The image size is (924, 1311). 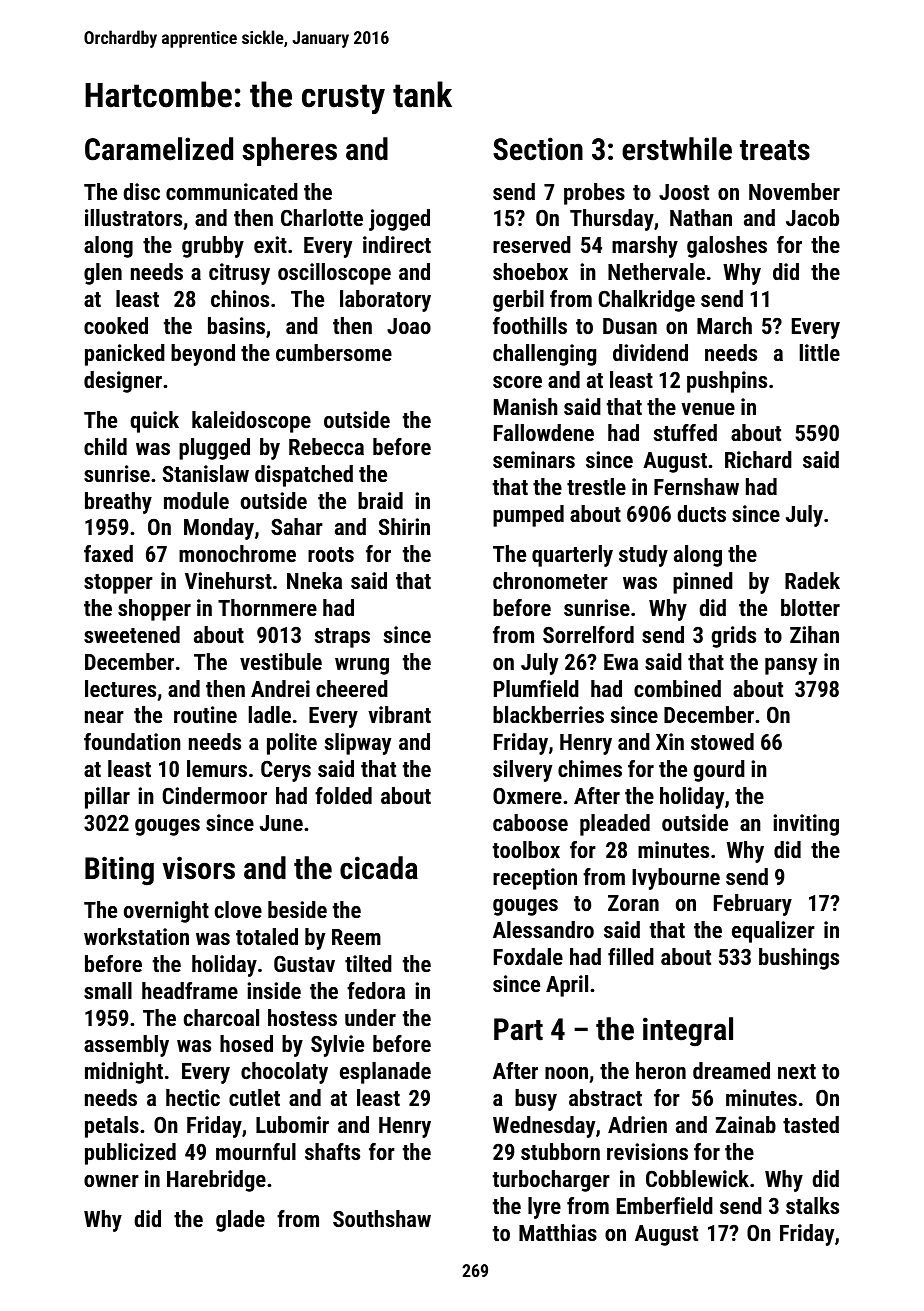 What do you see at coordinates (677, 688) in the screenshot?
I see `combined` at bounding box center [677, 688].
